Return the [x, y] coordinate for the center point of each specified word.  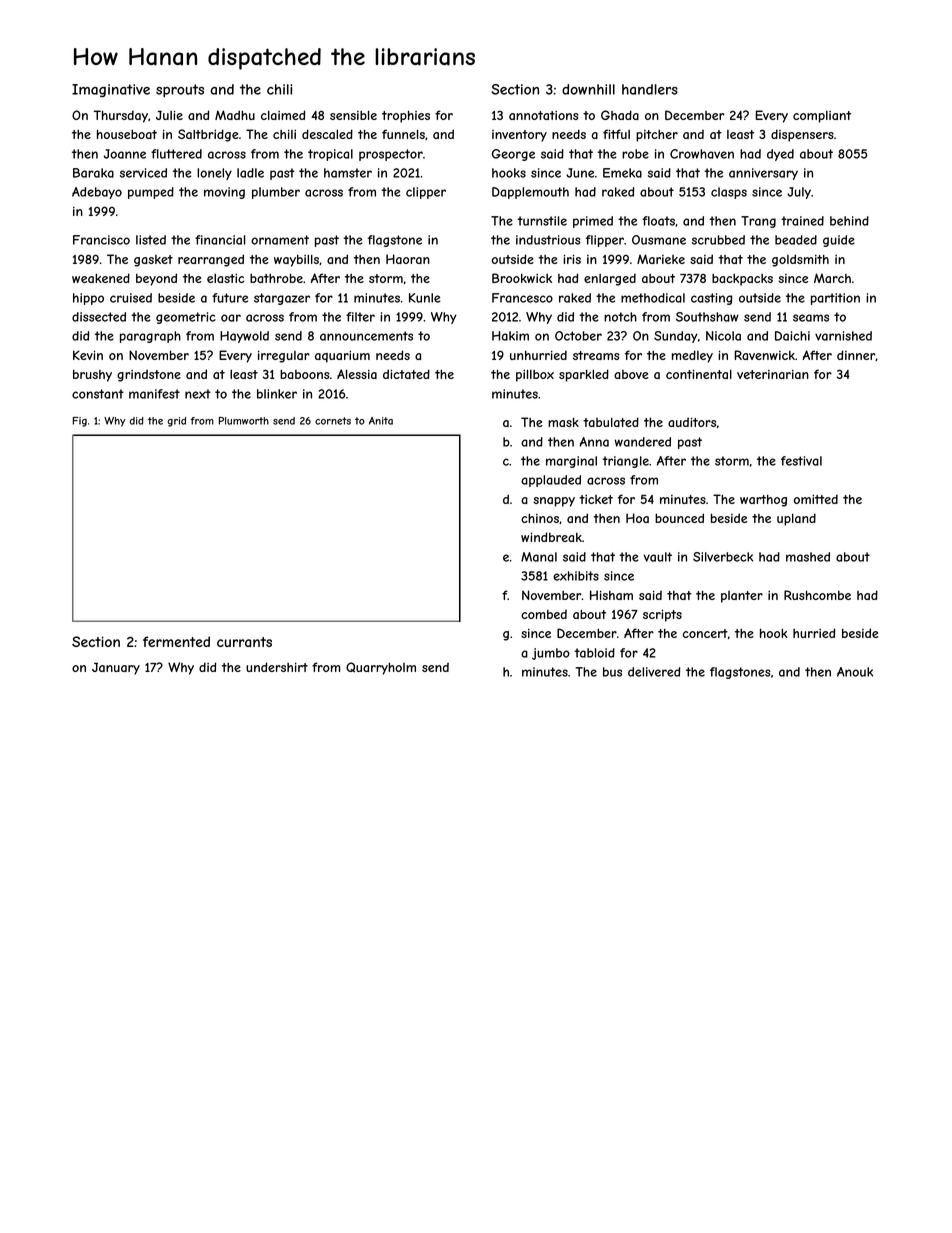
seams [811, 318]
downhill [588, 89]
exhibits [576, 576]
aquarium [342, 356]
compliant [822, 117]
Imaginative [111, 90]
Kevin [88, 355]
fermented [176, 641]
